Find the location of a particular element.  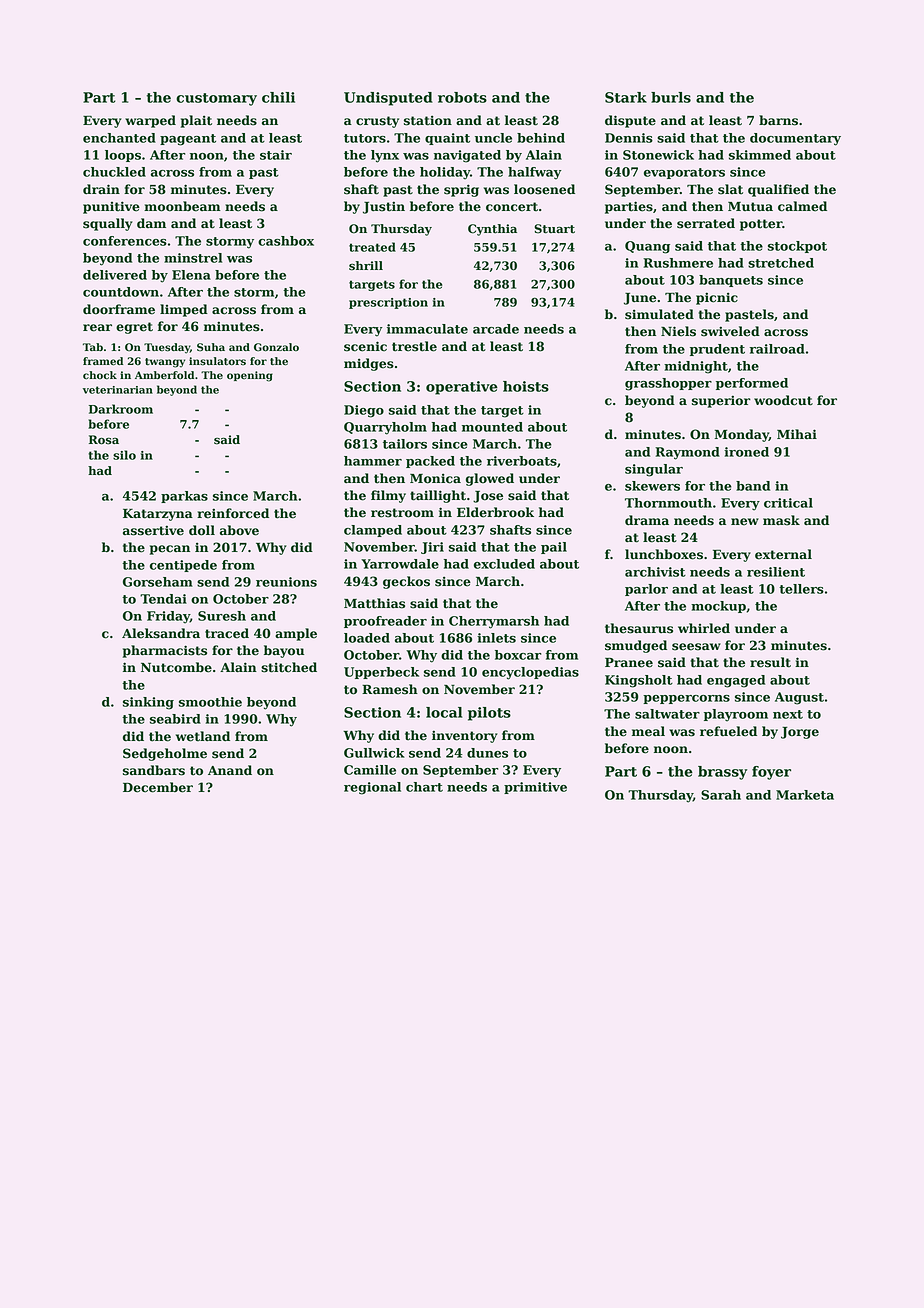

behind is located at coordinates (541, 138).
